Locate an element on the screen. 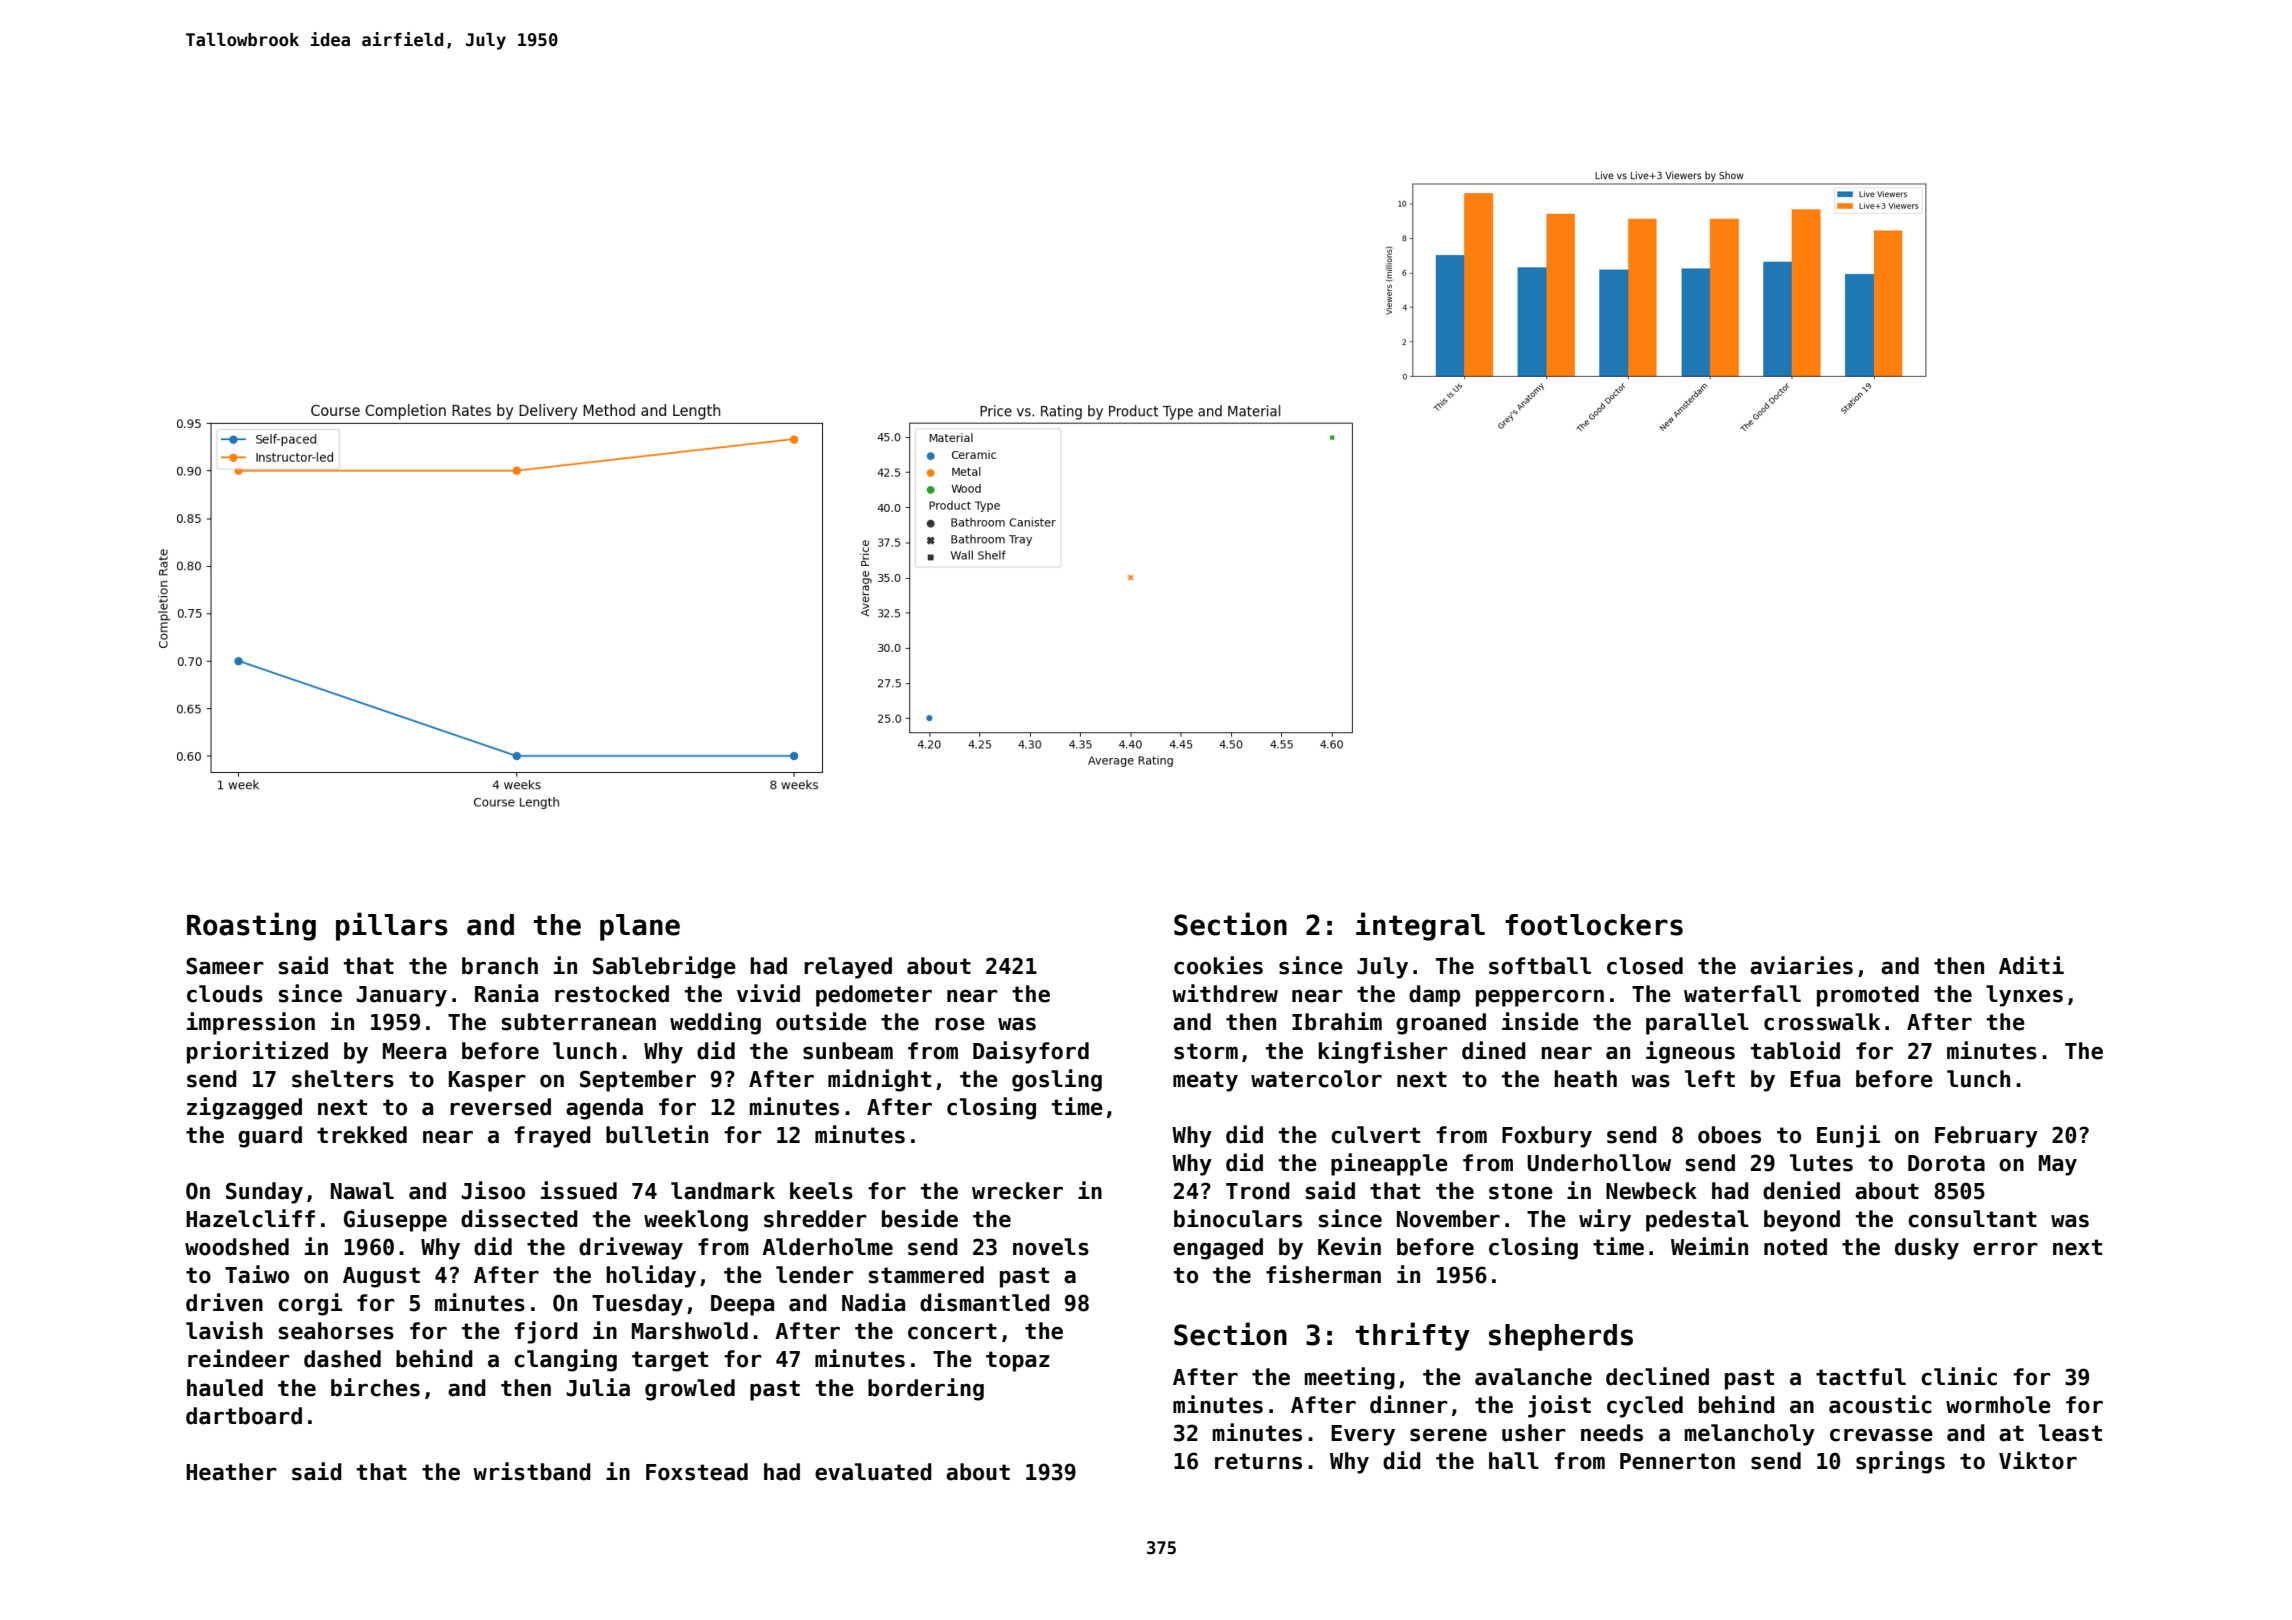 The image size is (2292, 1620). pillars is located at coordinates (392, 926).
